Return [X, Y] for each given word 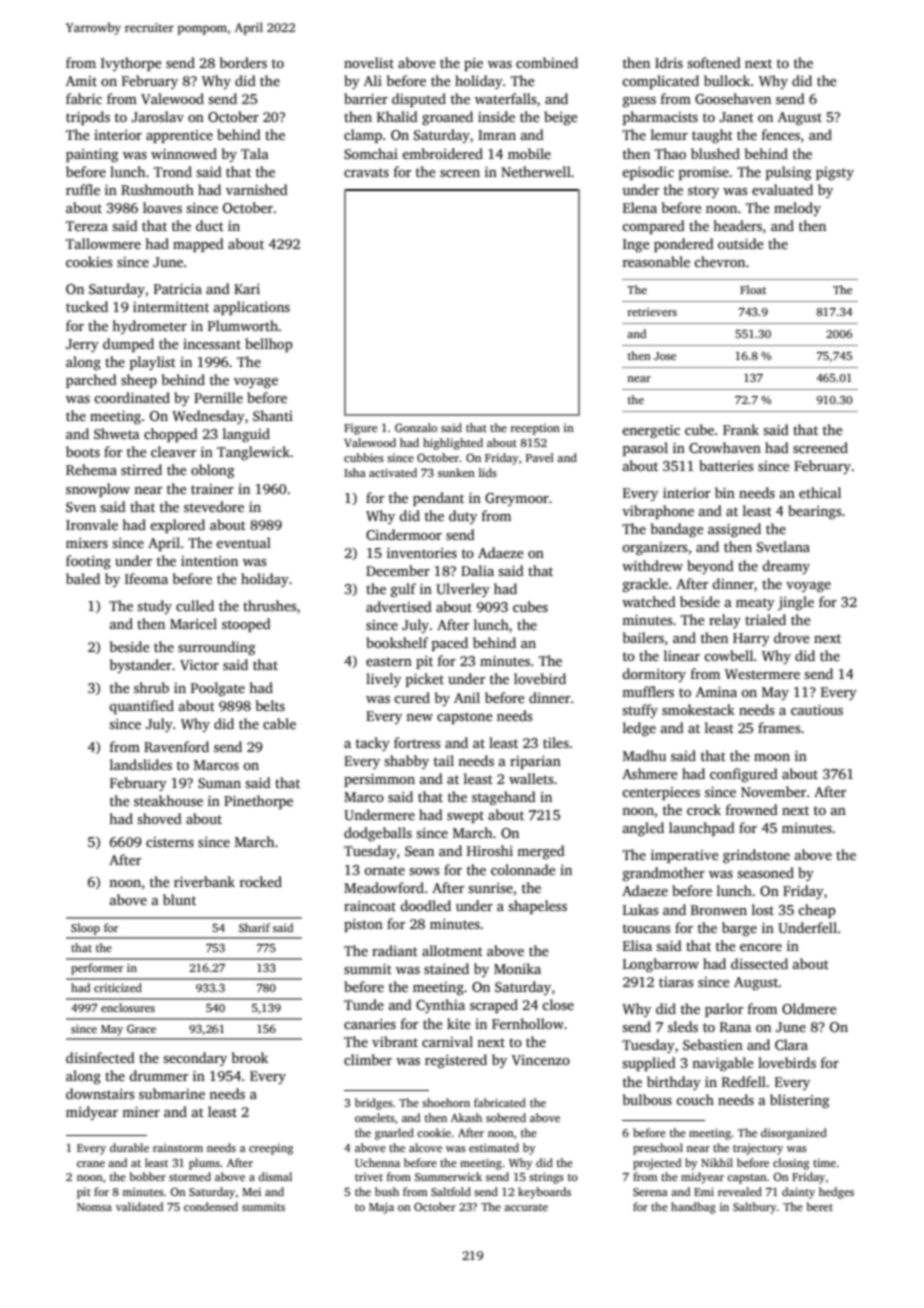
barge [739, 929]
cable [279, 723]
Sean [419, 851]
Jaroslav [157, 116]
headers [737, 225]
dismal [275, 1176]
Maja [381, 1208]
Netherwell [536, 171]
